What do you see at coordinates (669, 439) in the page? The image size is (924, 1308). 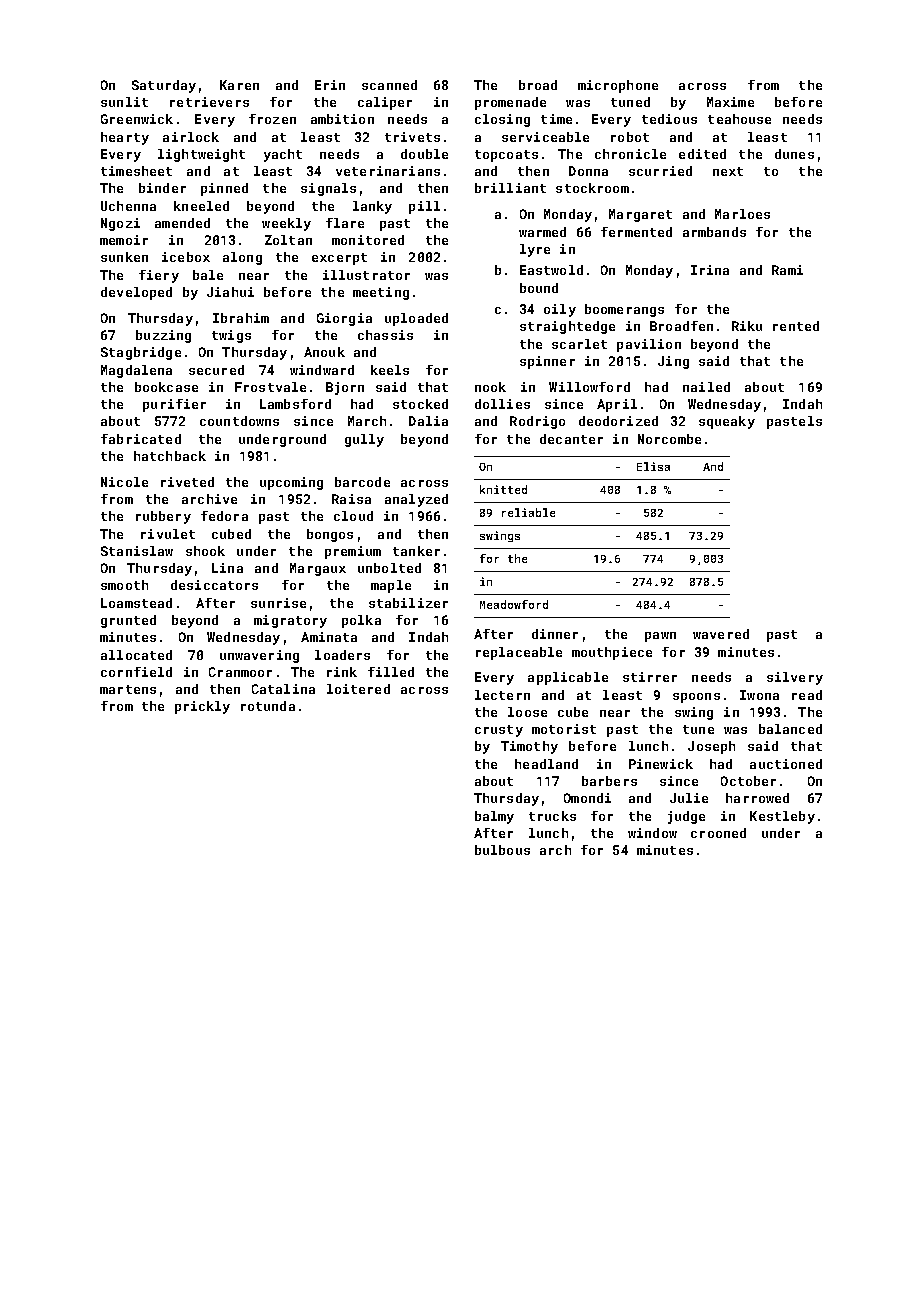 I see `Norcombe` at bounding box center [669, 439].
